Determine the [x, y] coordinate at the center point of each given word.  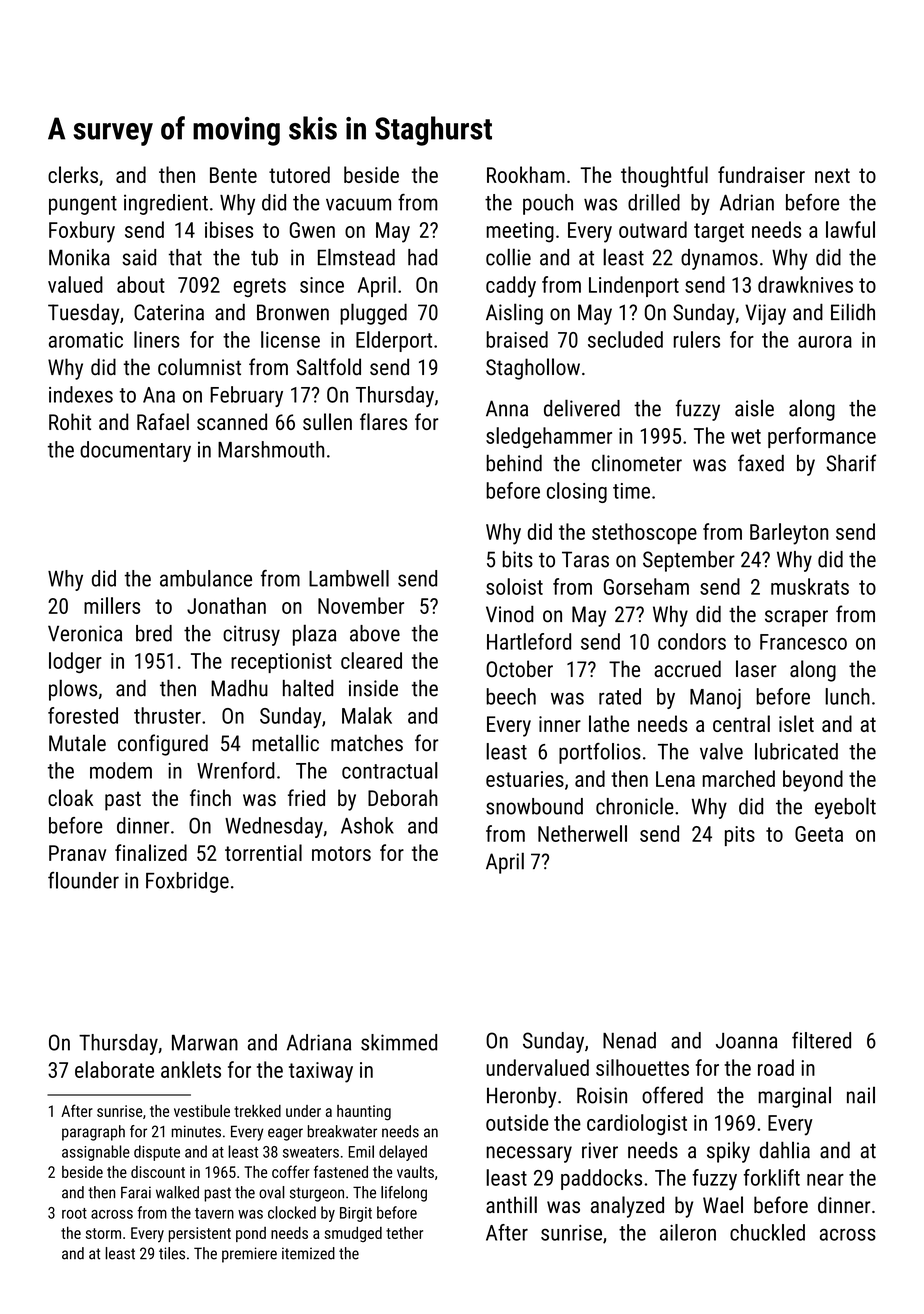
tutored [299, 174]
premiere [249, 1255]
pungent [83, 205]
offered [672, 1095]
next [832, 175]
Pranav [77, 853]
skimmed [399, 1042]
